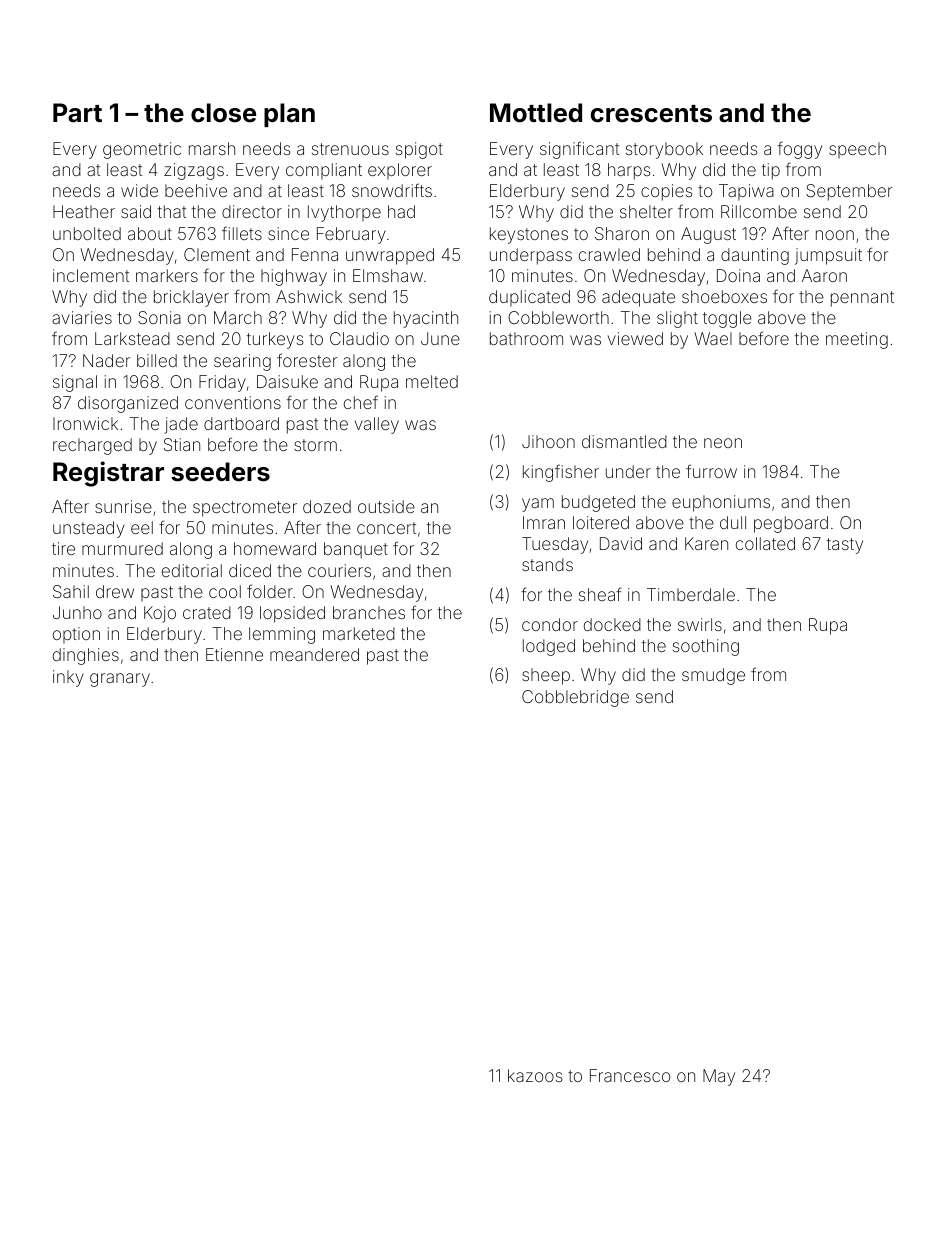  I want to click on valley, so click(377, 425).
